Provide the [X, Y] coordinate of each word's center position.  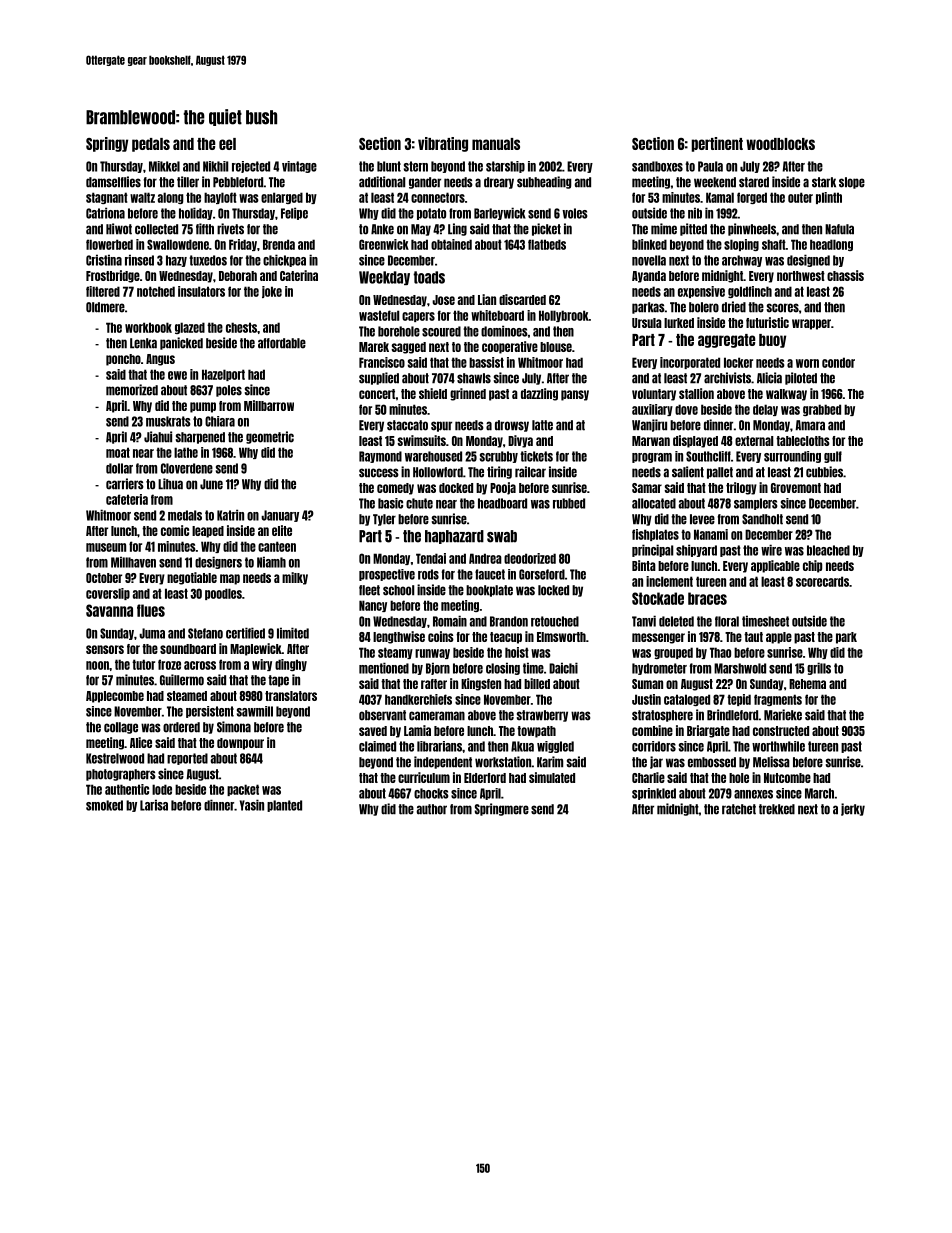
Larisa [154, 805]
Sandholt [762, 519]
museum [106, 547]
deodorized [530, 558]
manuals [496, 144]
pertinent [717, 144]
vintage [299, 167]
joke [272, 292]
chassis [845, 275]
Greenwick [384, 244]
